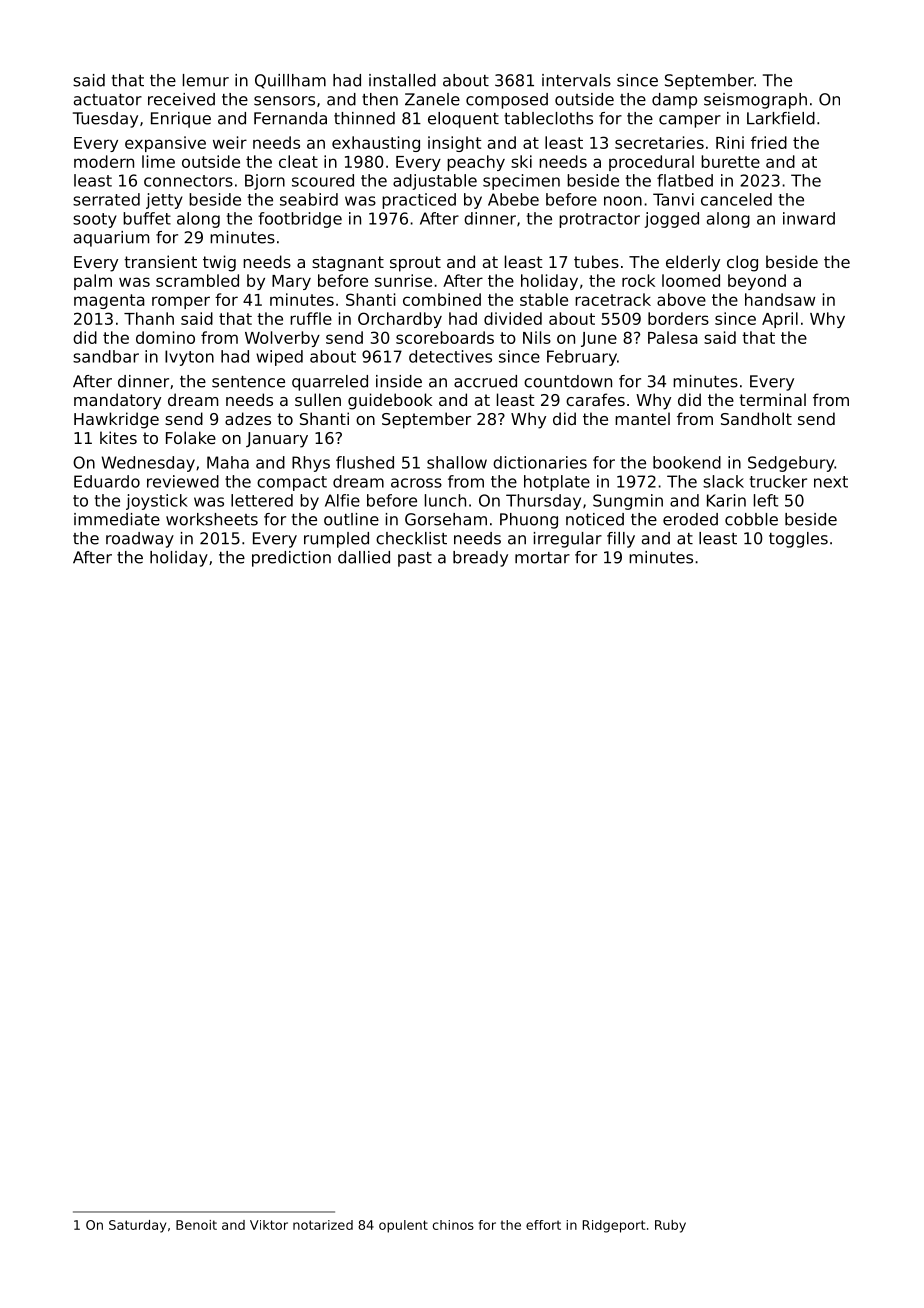 The height and width of the page is (1308, 924). I want to click on prediction, so click(291, 559).
